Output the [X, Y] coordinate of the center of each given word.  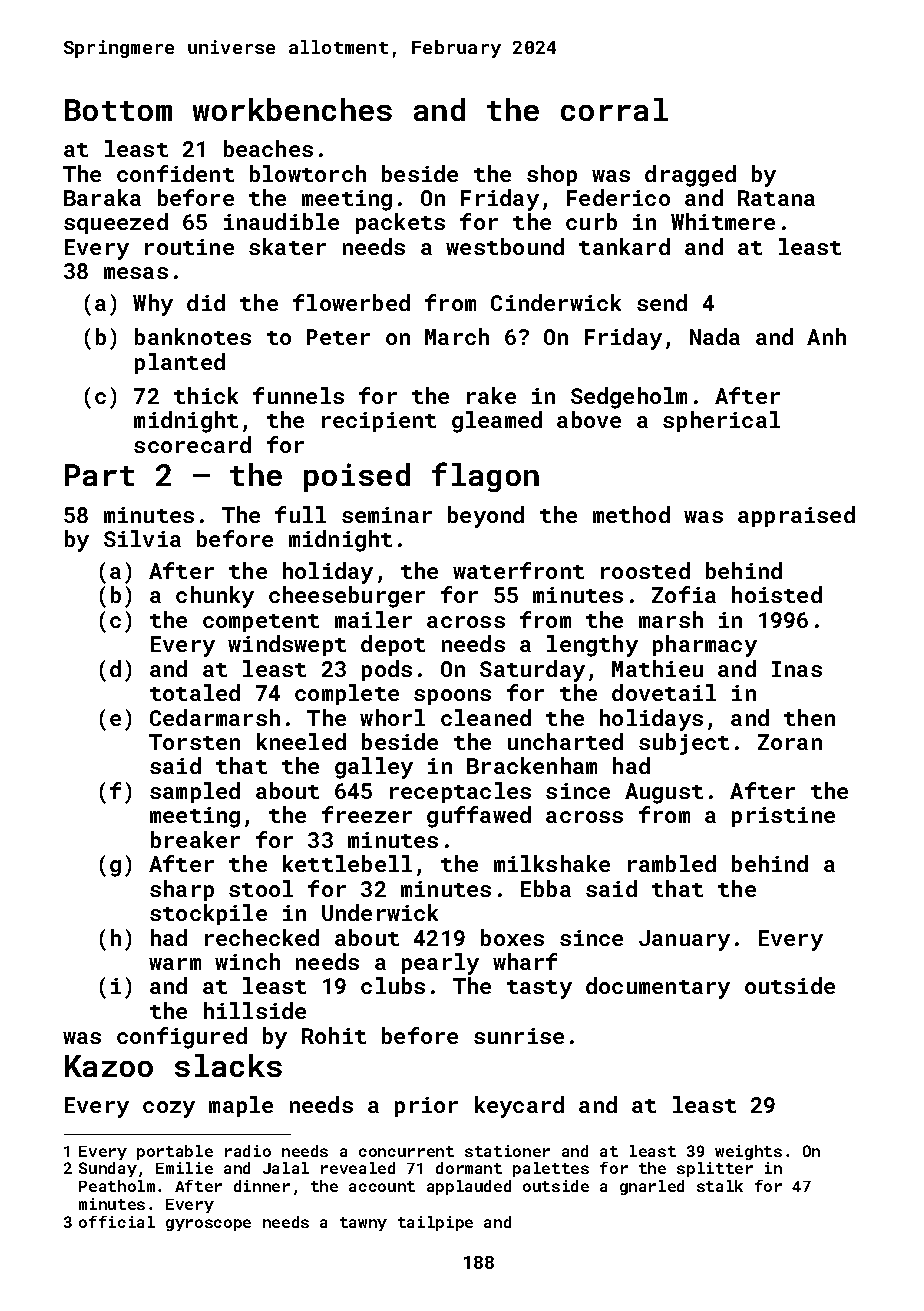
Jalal [286, 1168]
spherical [721, 421]
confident [175, 173]
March [457, 336]
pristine [783, 817]
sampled [195, 792]
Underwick [380, 912]
